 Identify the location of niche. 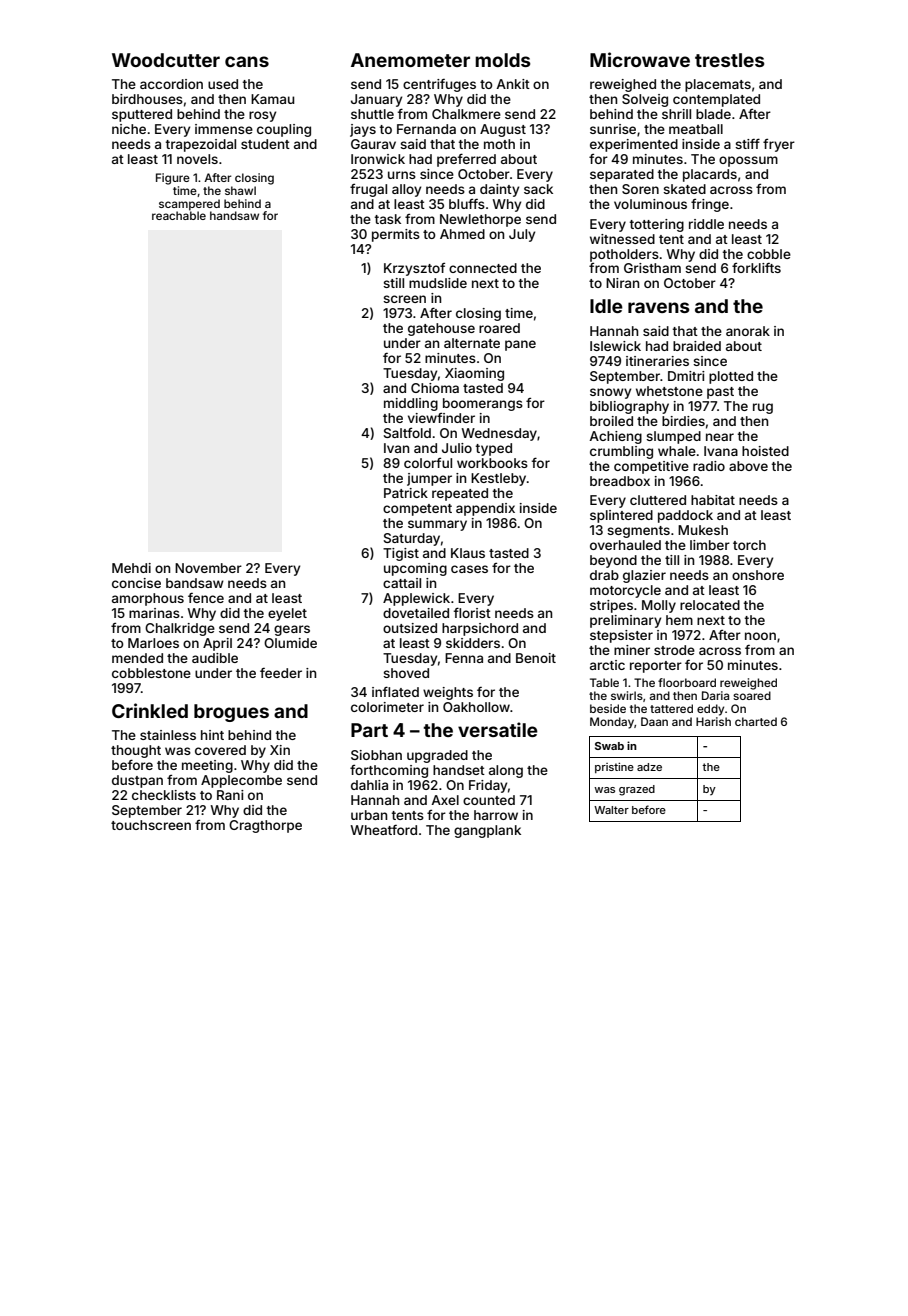
(129, 129).
